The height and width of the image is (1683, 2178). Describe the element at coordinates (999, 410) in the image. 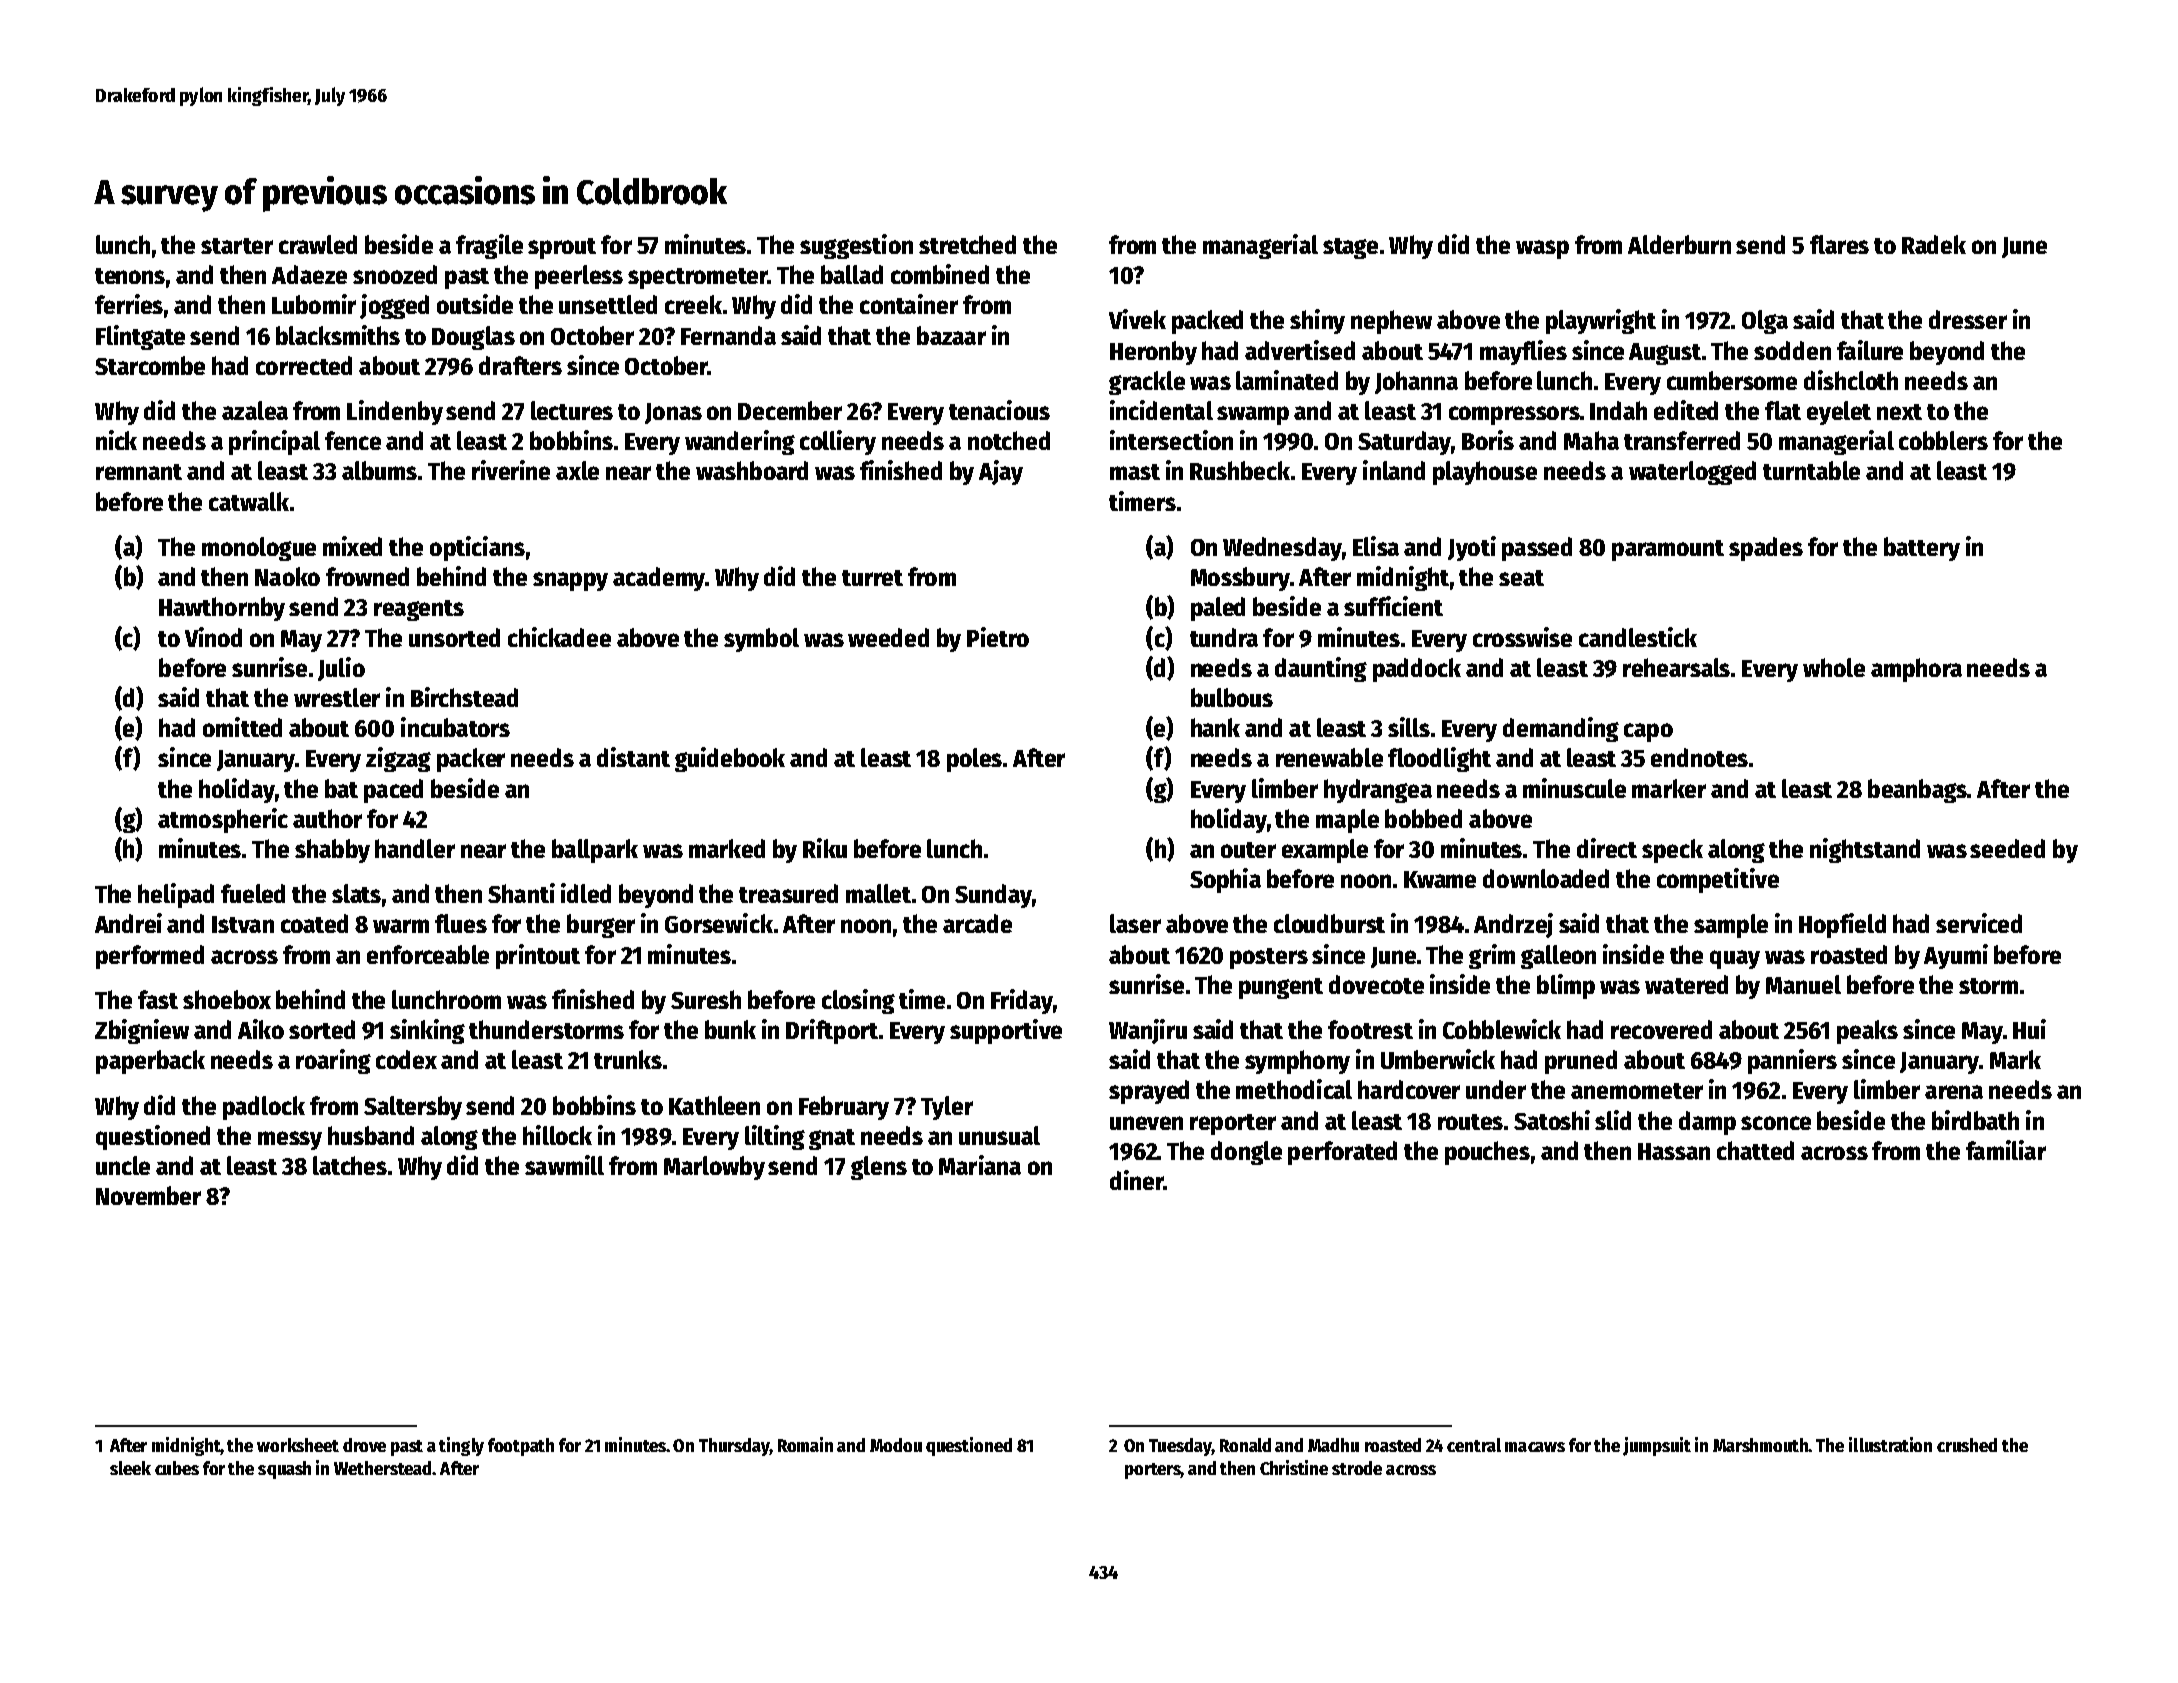

I see `tenacious` at that location.
